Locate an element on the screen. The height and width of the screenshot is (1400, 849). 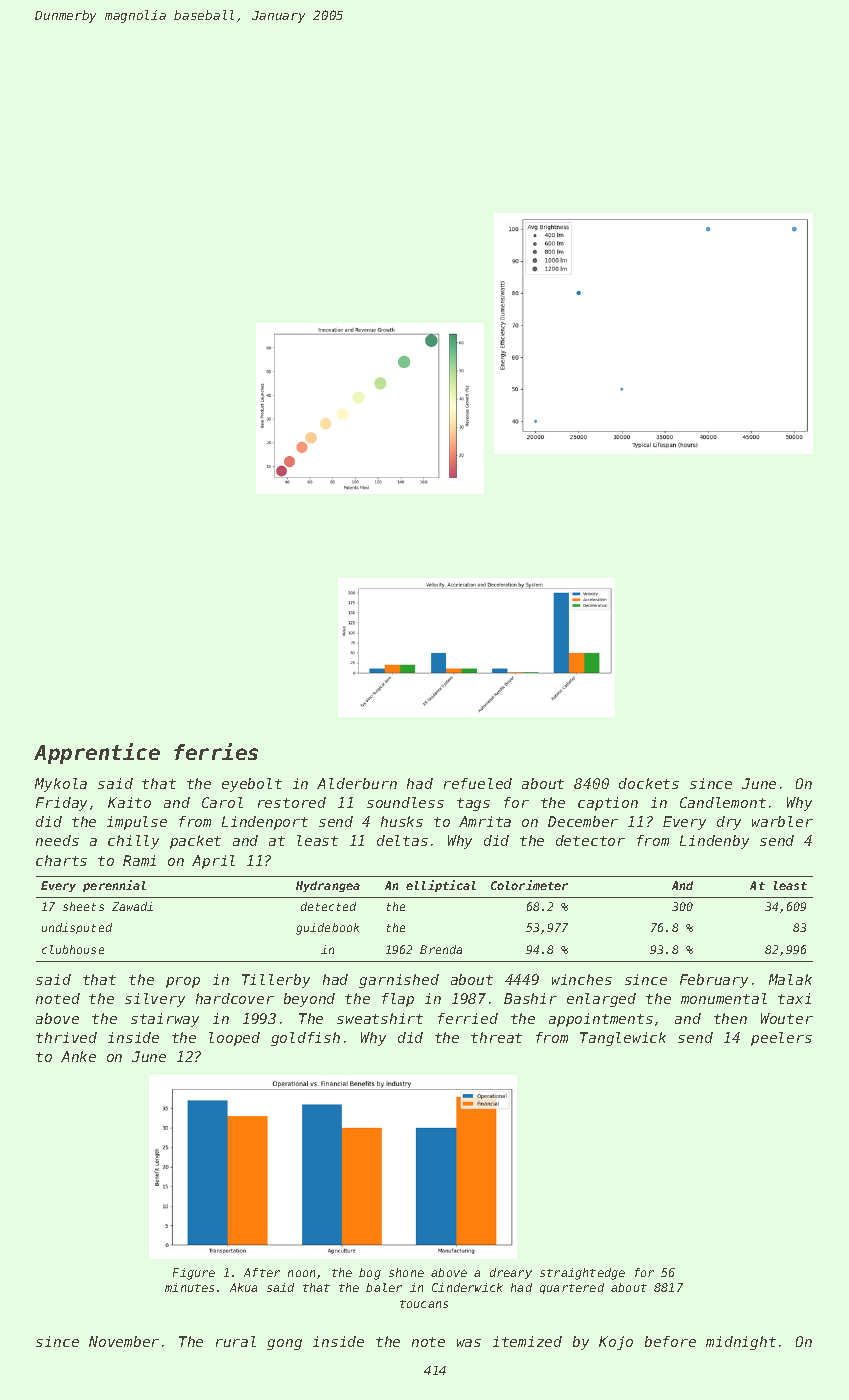
rural is located at coordinates (236, 1341).
